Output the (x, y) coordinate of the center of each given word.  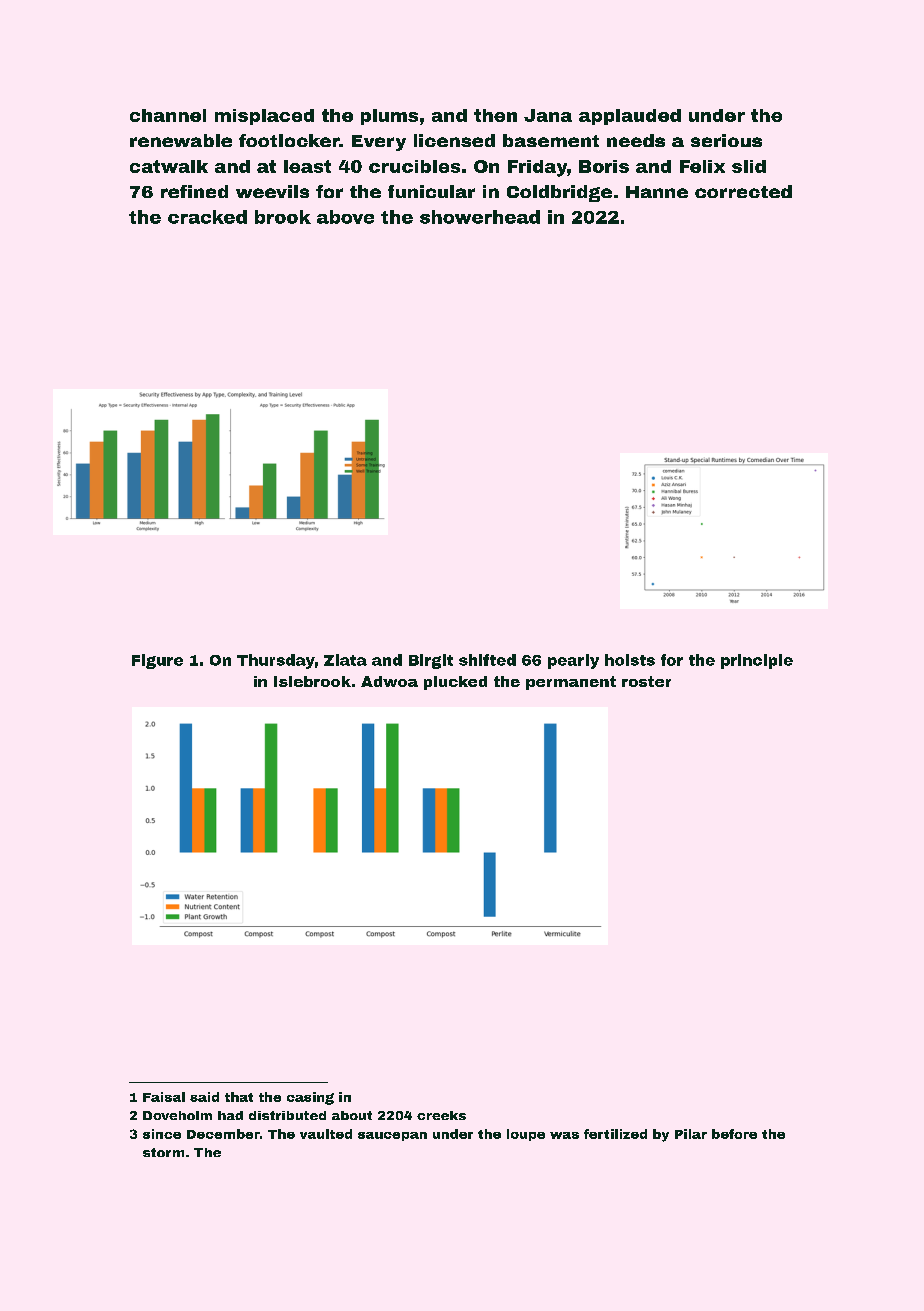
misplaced (264, 117)
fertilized (615, 1134)
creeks (441, 1115)
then (495, 115)
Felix (702, 166)
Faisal (164, 1097)
